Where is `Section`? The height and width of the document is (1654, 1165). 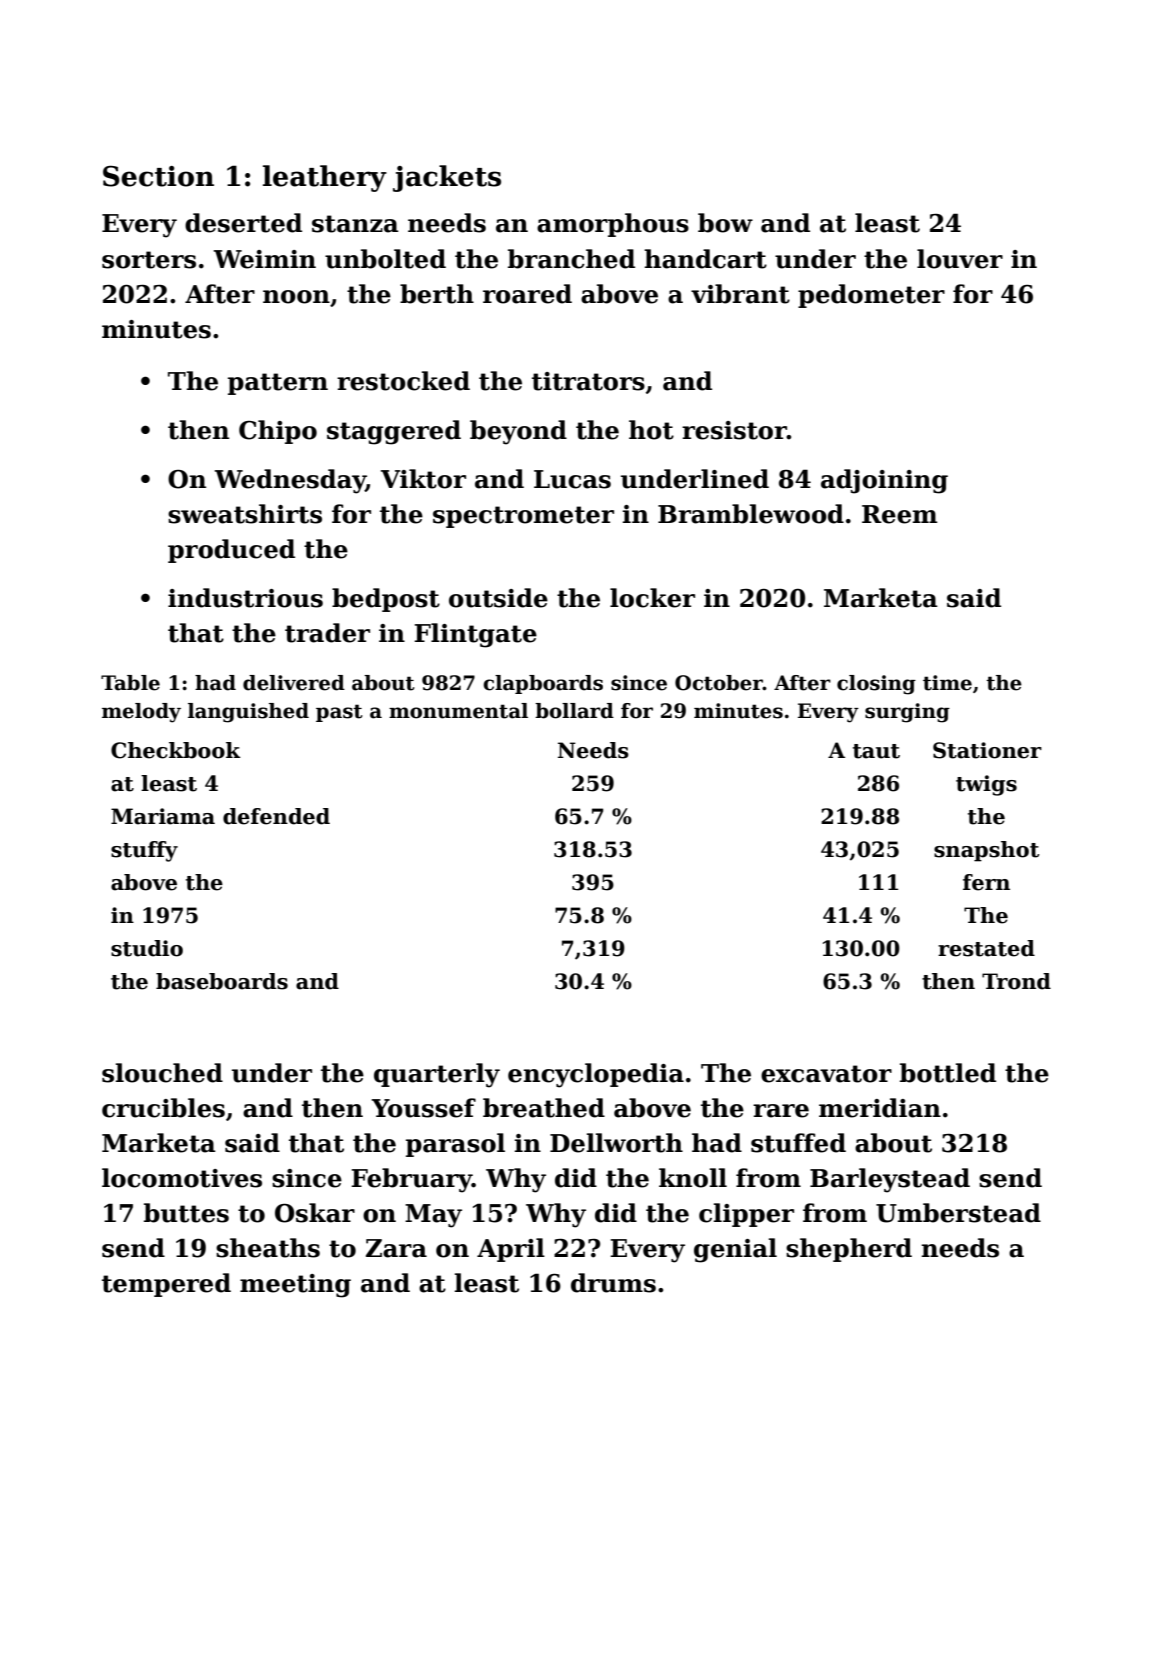 Section is located at coordinates (158, 176).
